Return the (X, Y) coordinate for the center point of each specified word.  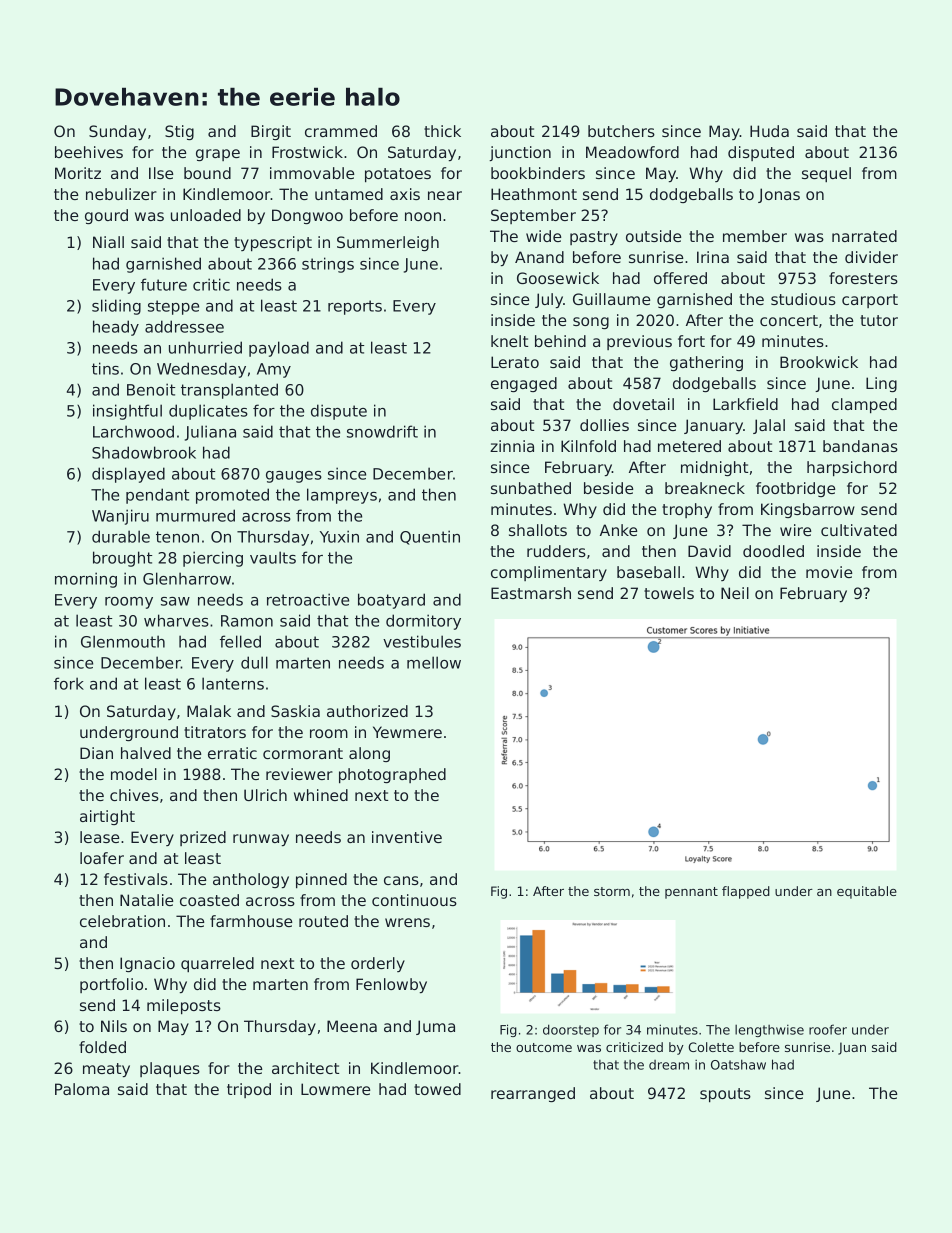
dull (254, 662)
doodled (773, 551)
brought (122, 559)
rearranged (533, 1094)
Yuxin (339, 536)
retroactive (308, 599)
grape (218, 155)
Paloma (82, 1089)
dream (669, 1065)
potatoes (398, 175)
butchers (621, 131)
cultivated (859, 530)
